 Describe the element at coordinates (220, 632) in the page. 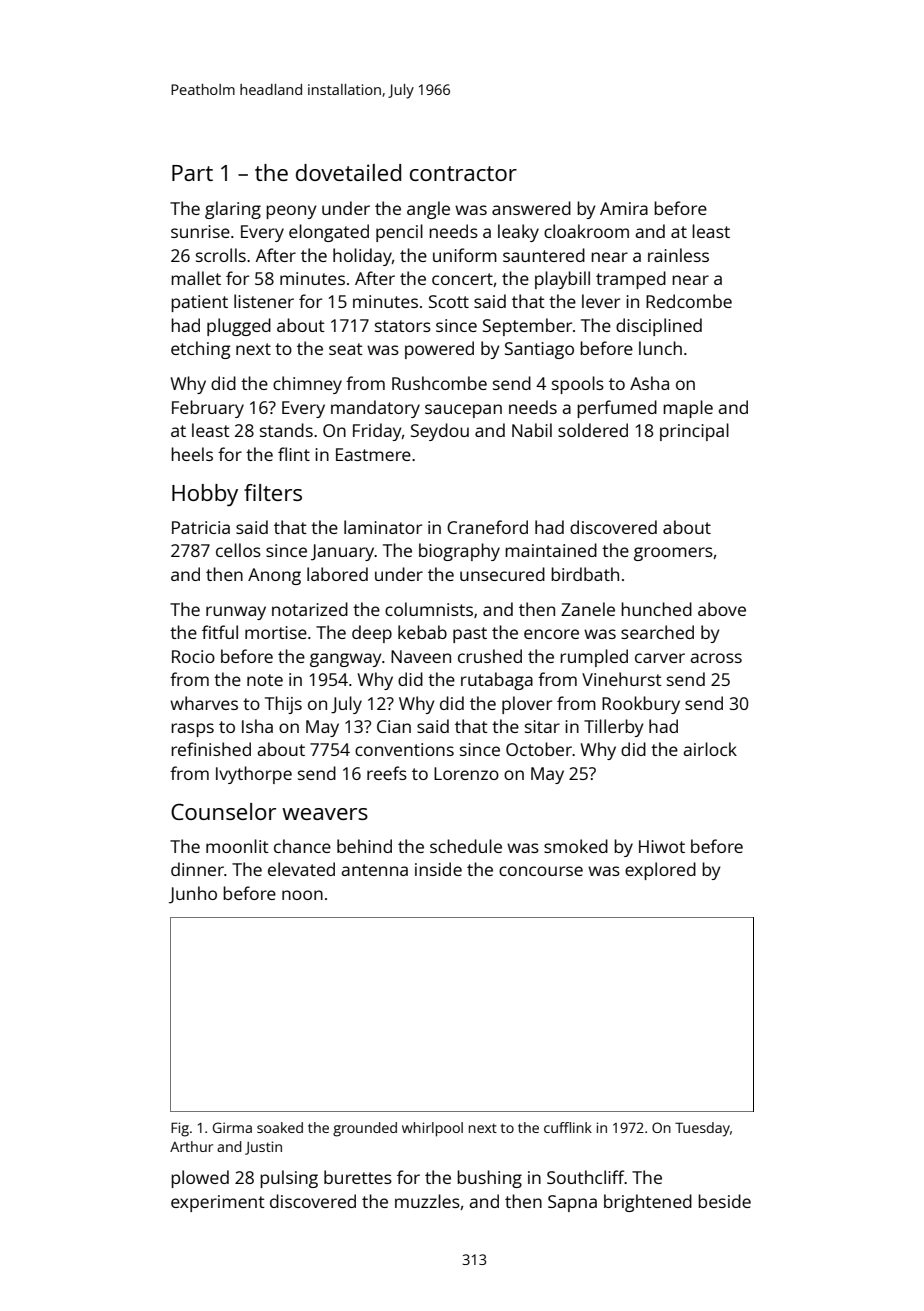

I see `fitful` at that location.
